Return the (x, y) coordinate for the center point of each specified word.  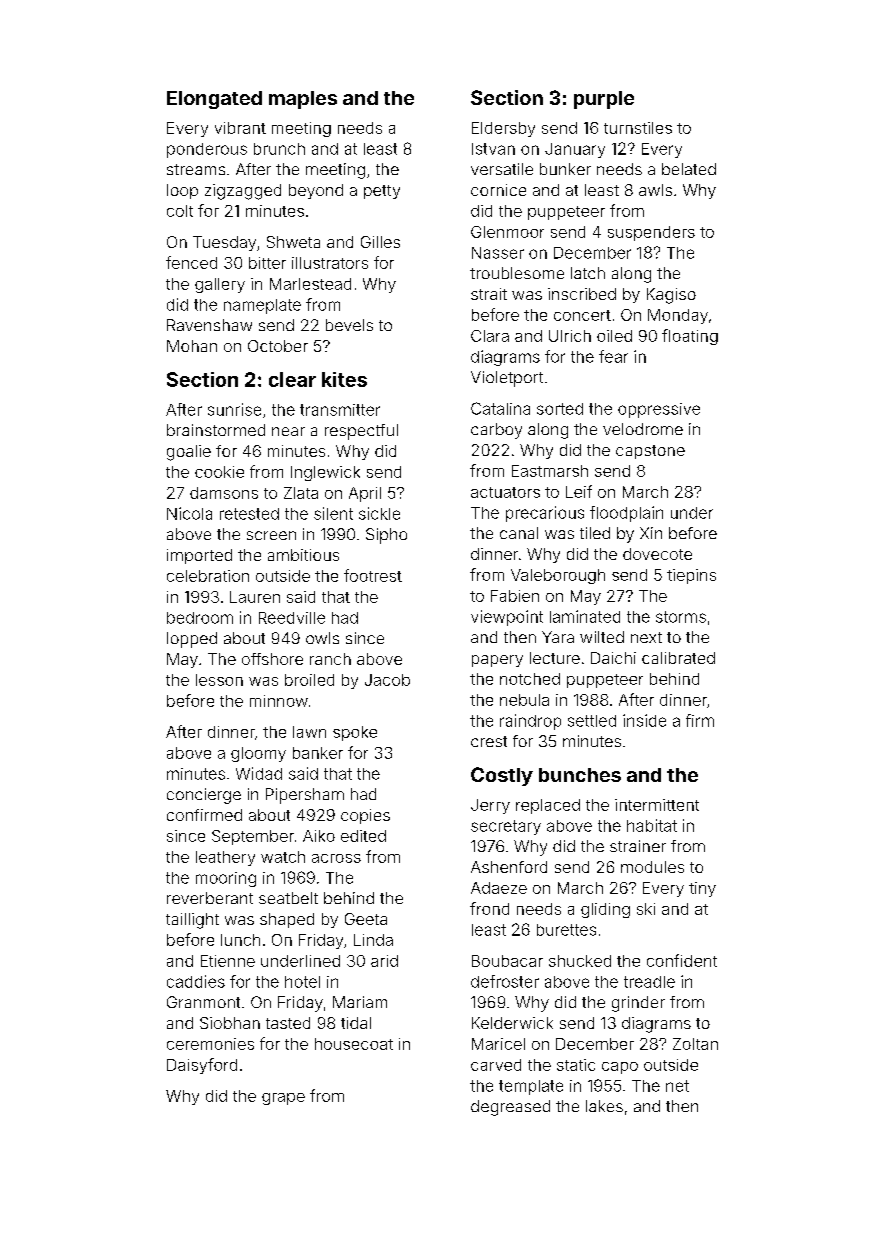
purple (604, 100)
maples (303, 100)
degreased (510, 1108)
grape (283, 1099)
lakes (604, 1106)
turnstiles (638, 128)
